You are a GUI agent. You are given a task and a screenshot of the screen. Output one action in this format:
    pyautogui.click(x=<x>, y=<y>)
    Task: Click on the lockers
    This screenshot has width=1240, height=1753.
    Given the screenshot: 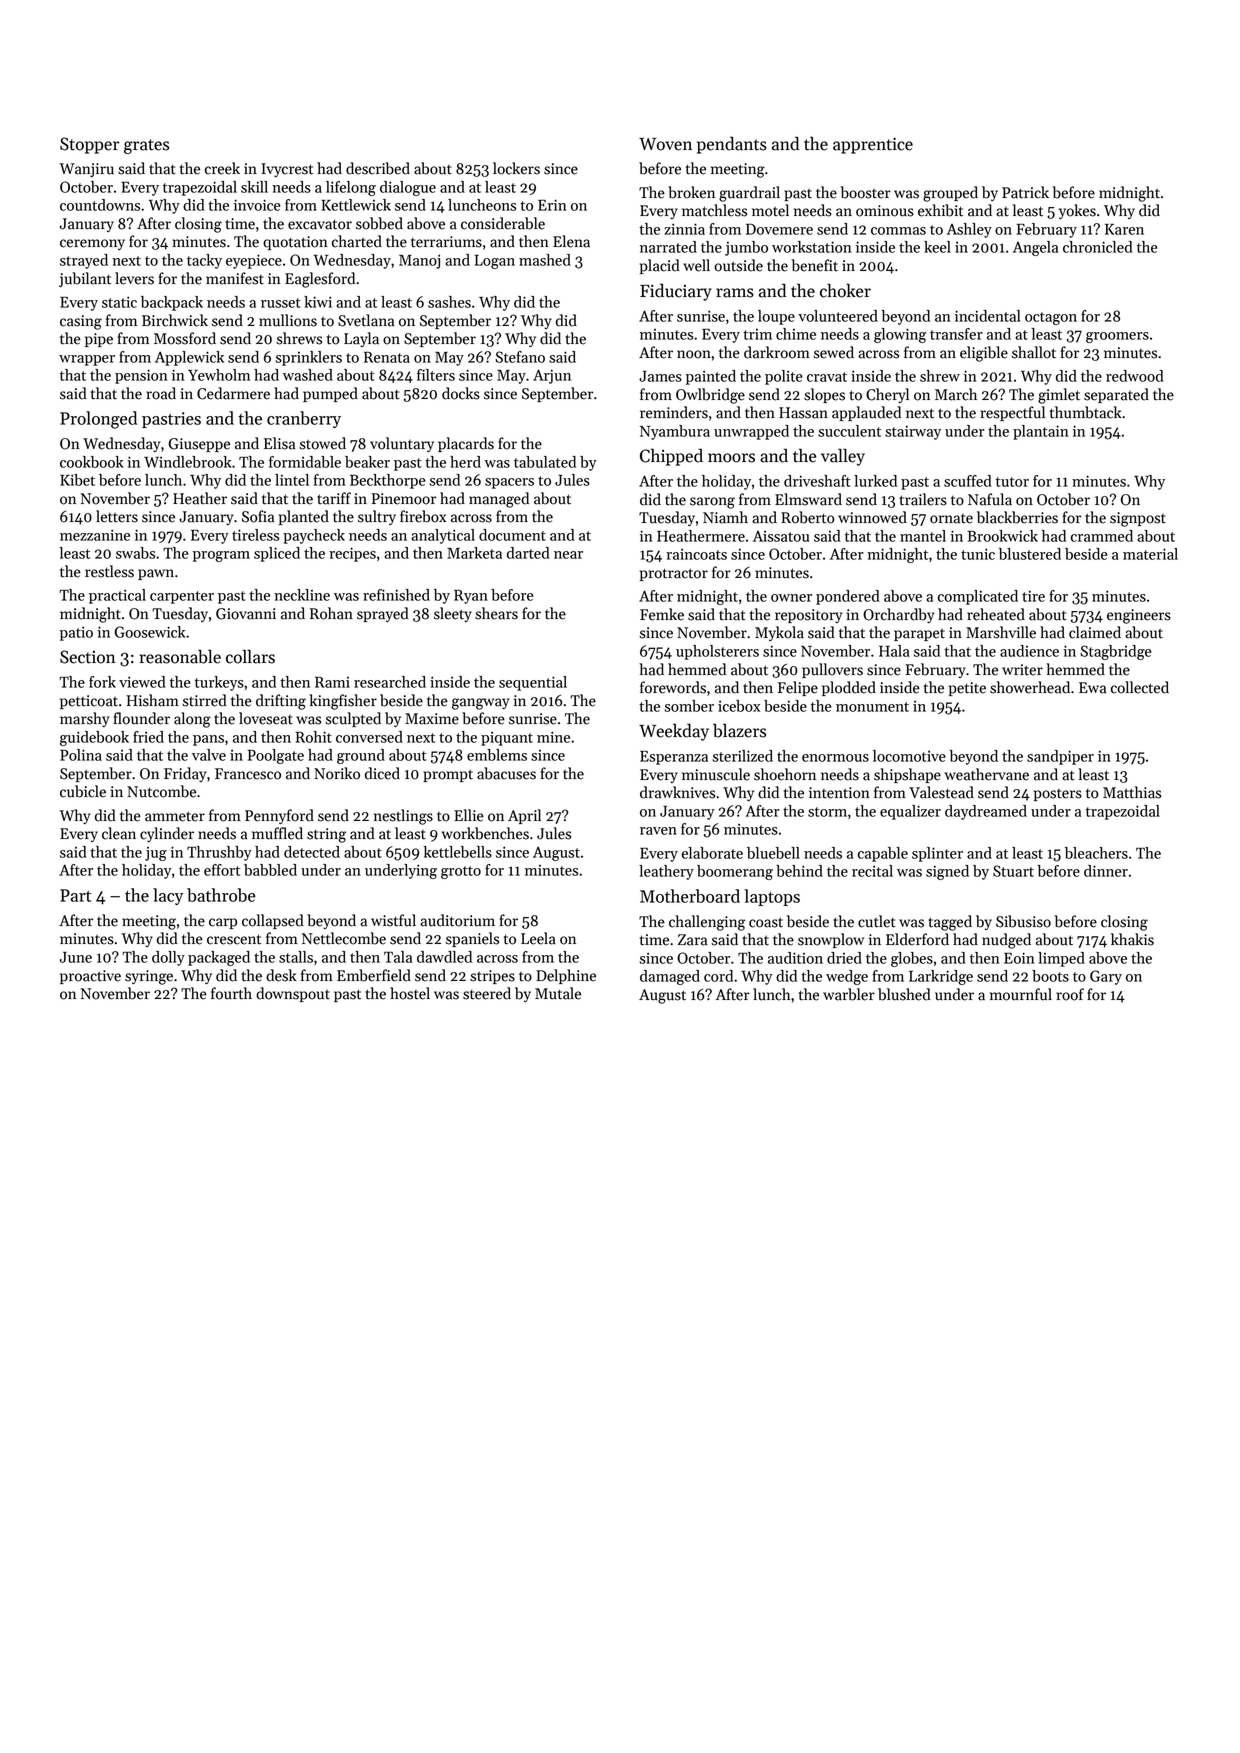 What is the action you would take?
    pyautogui.click(x=516, y=168)
